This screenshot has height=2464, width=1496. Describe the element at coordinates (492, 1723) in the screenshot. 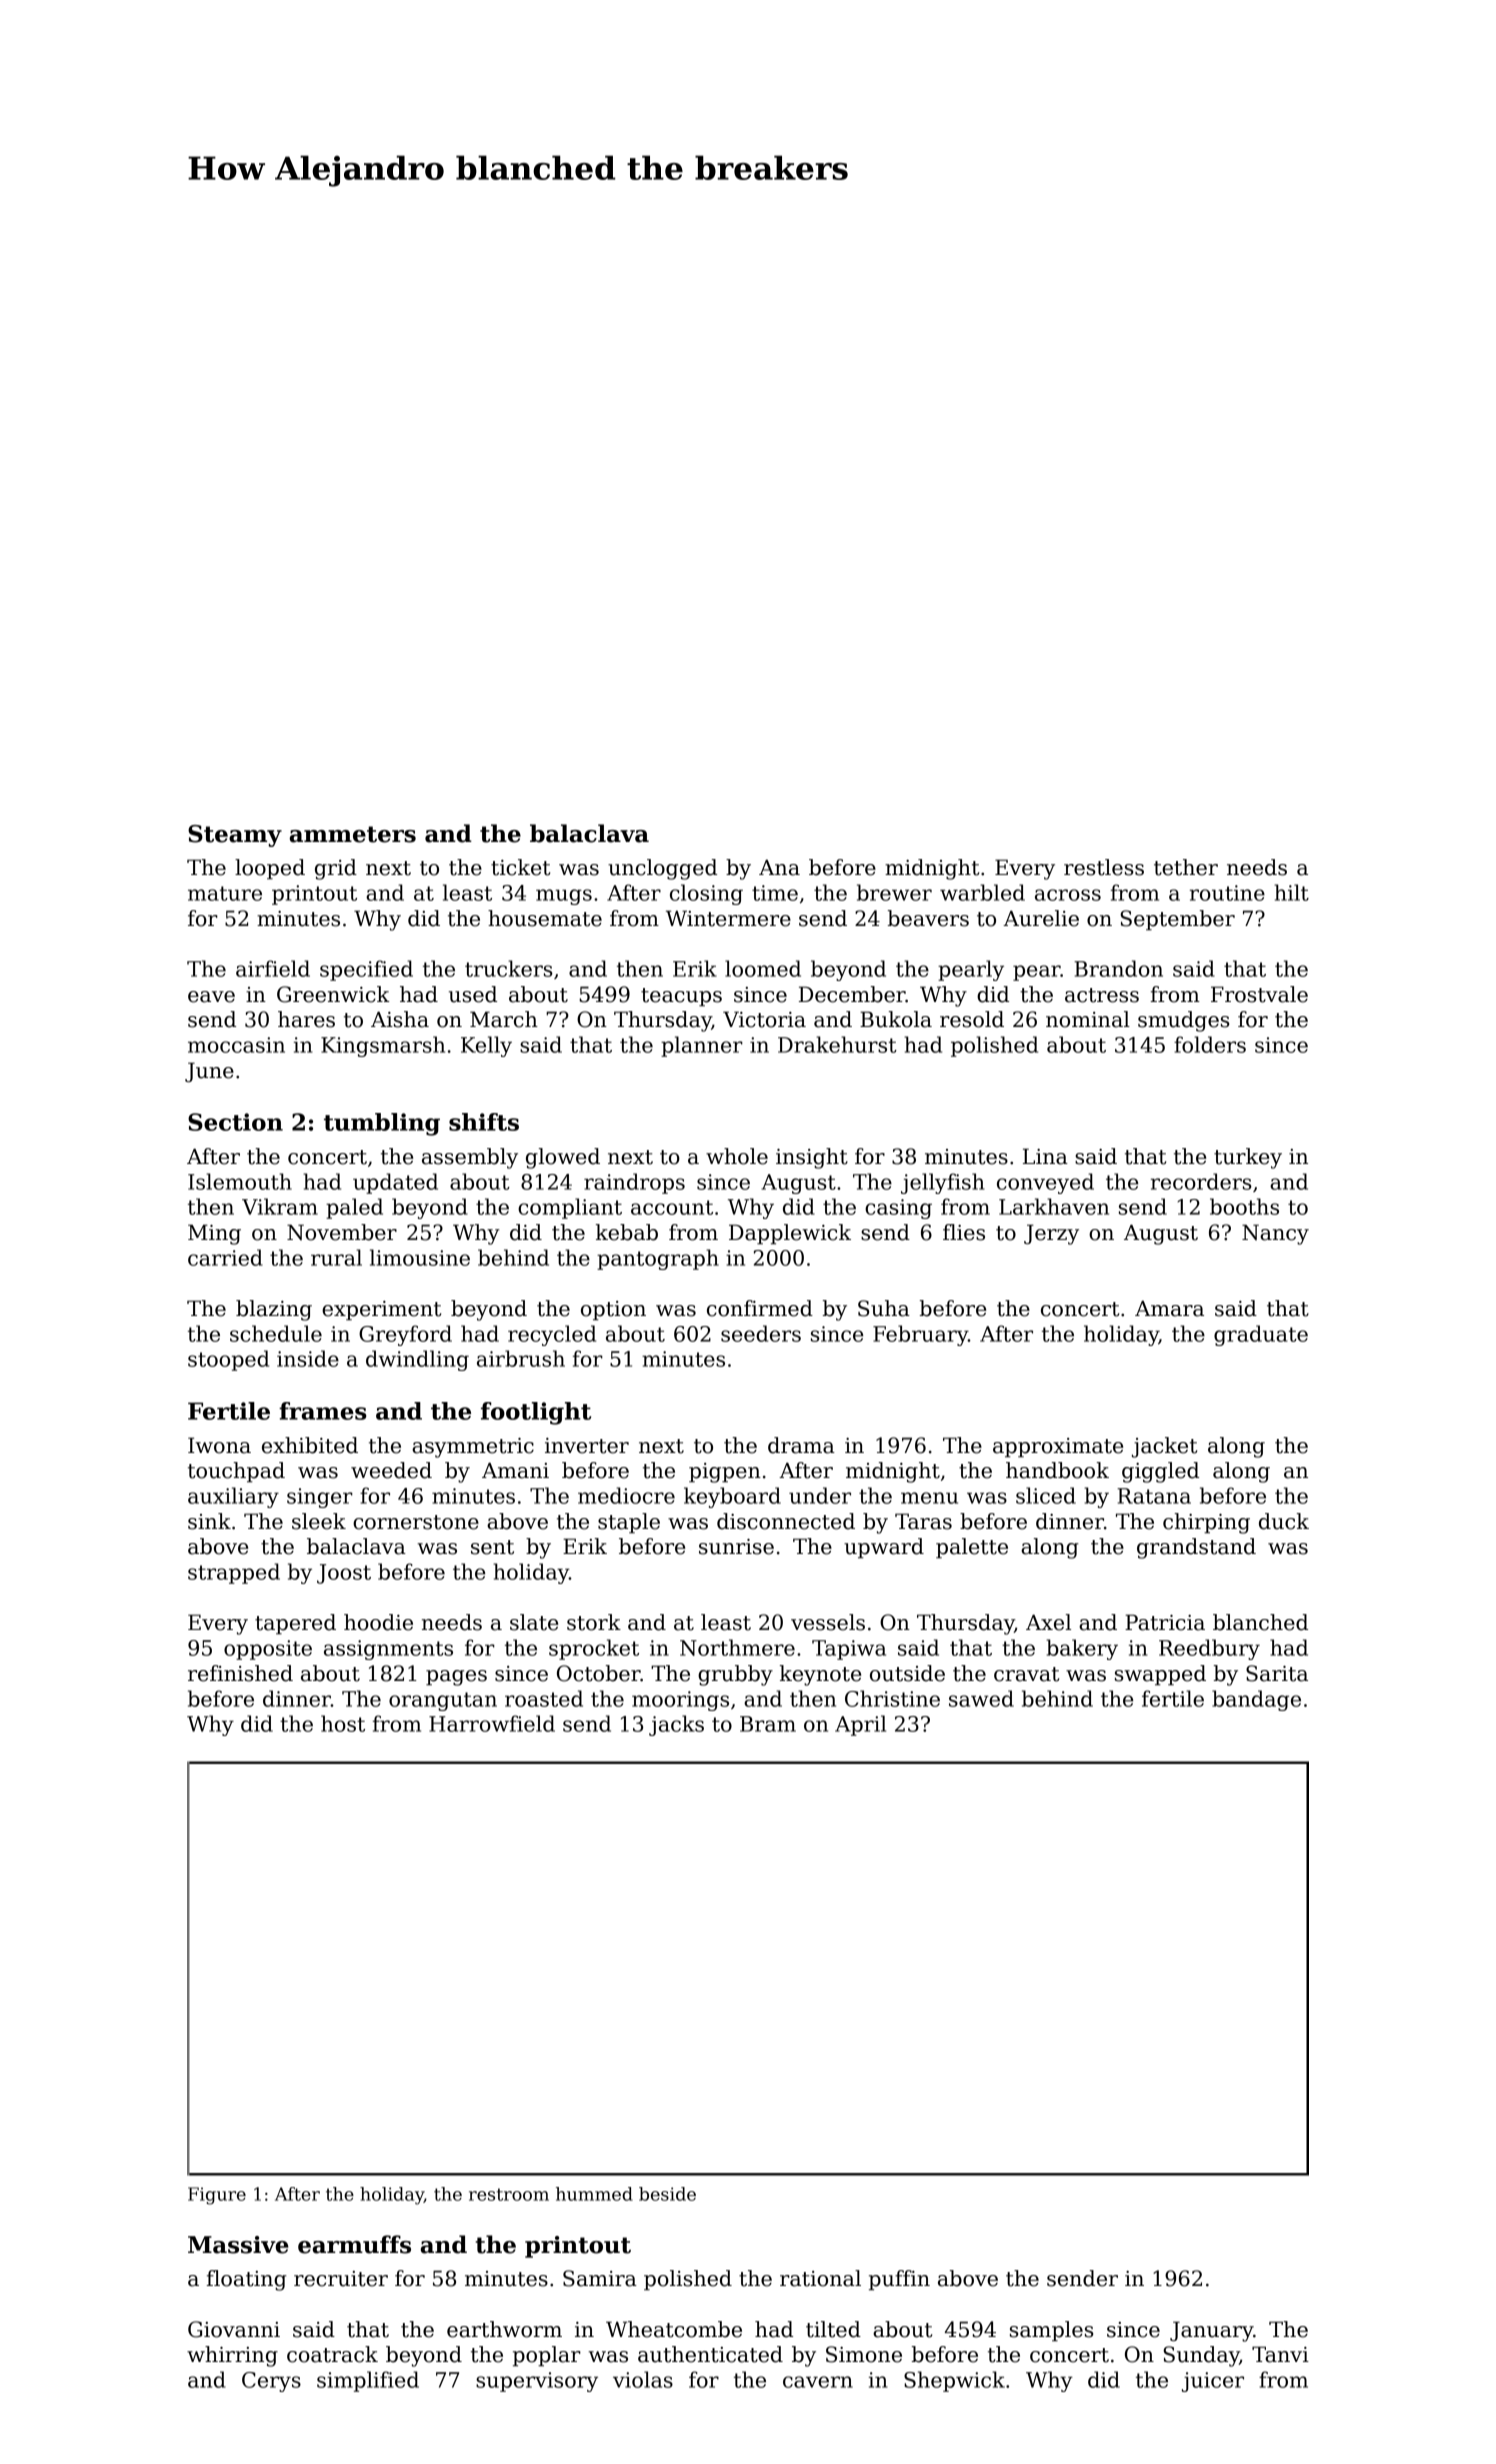

I see `Harrowfield` at that location.
